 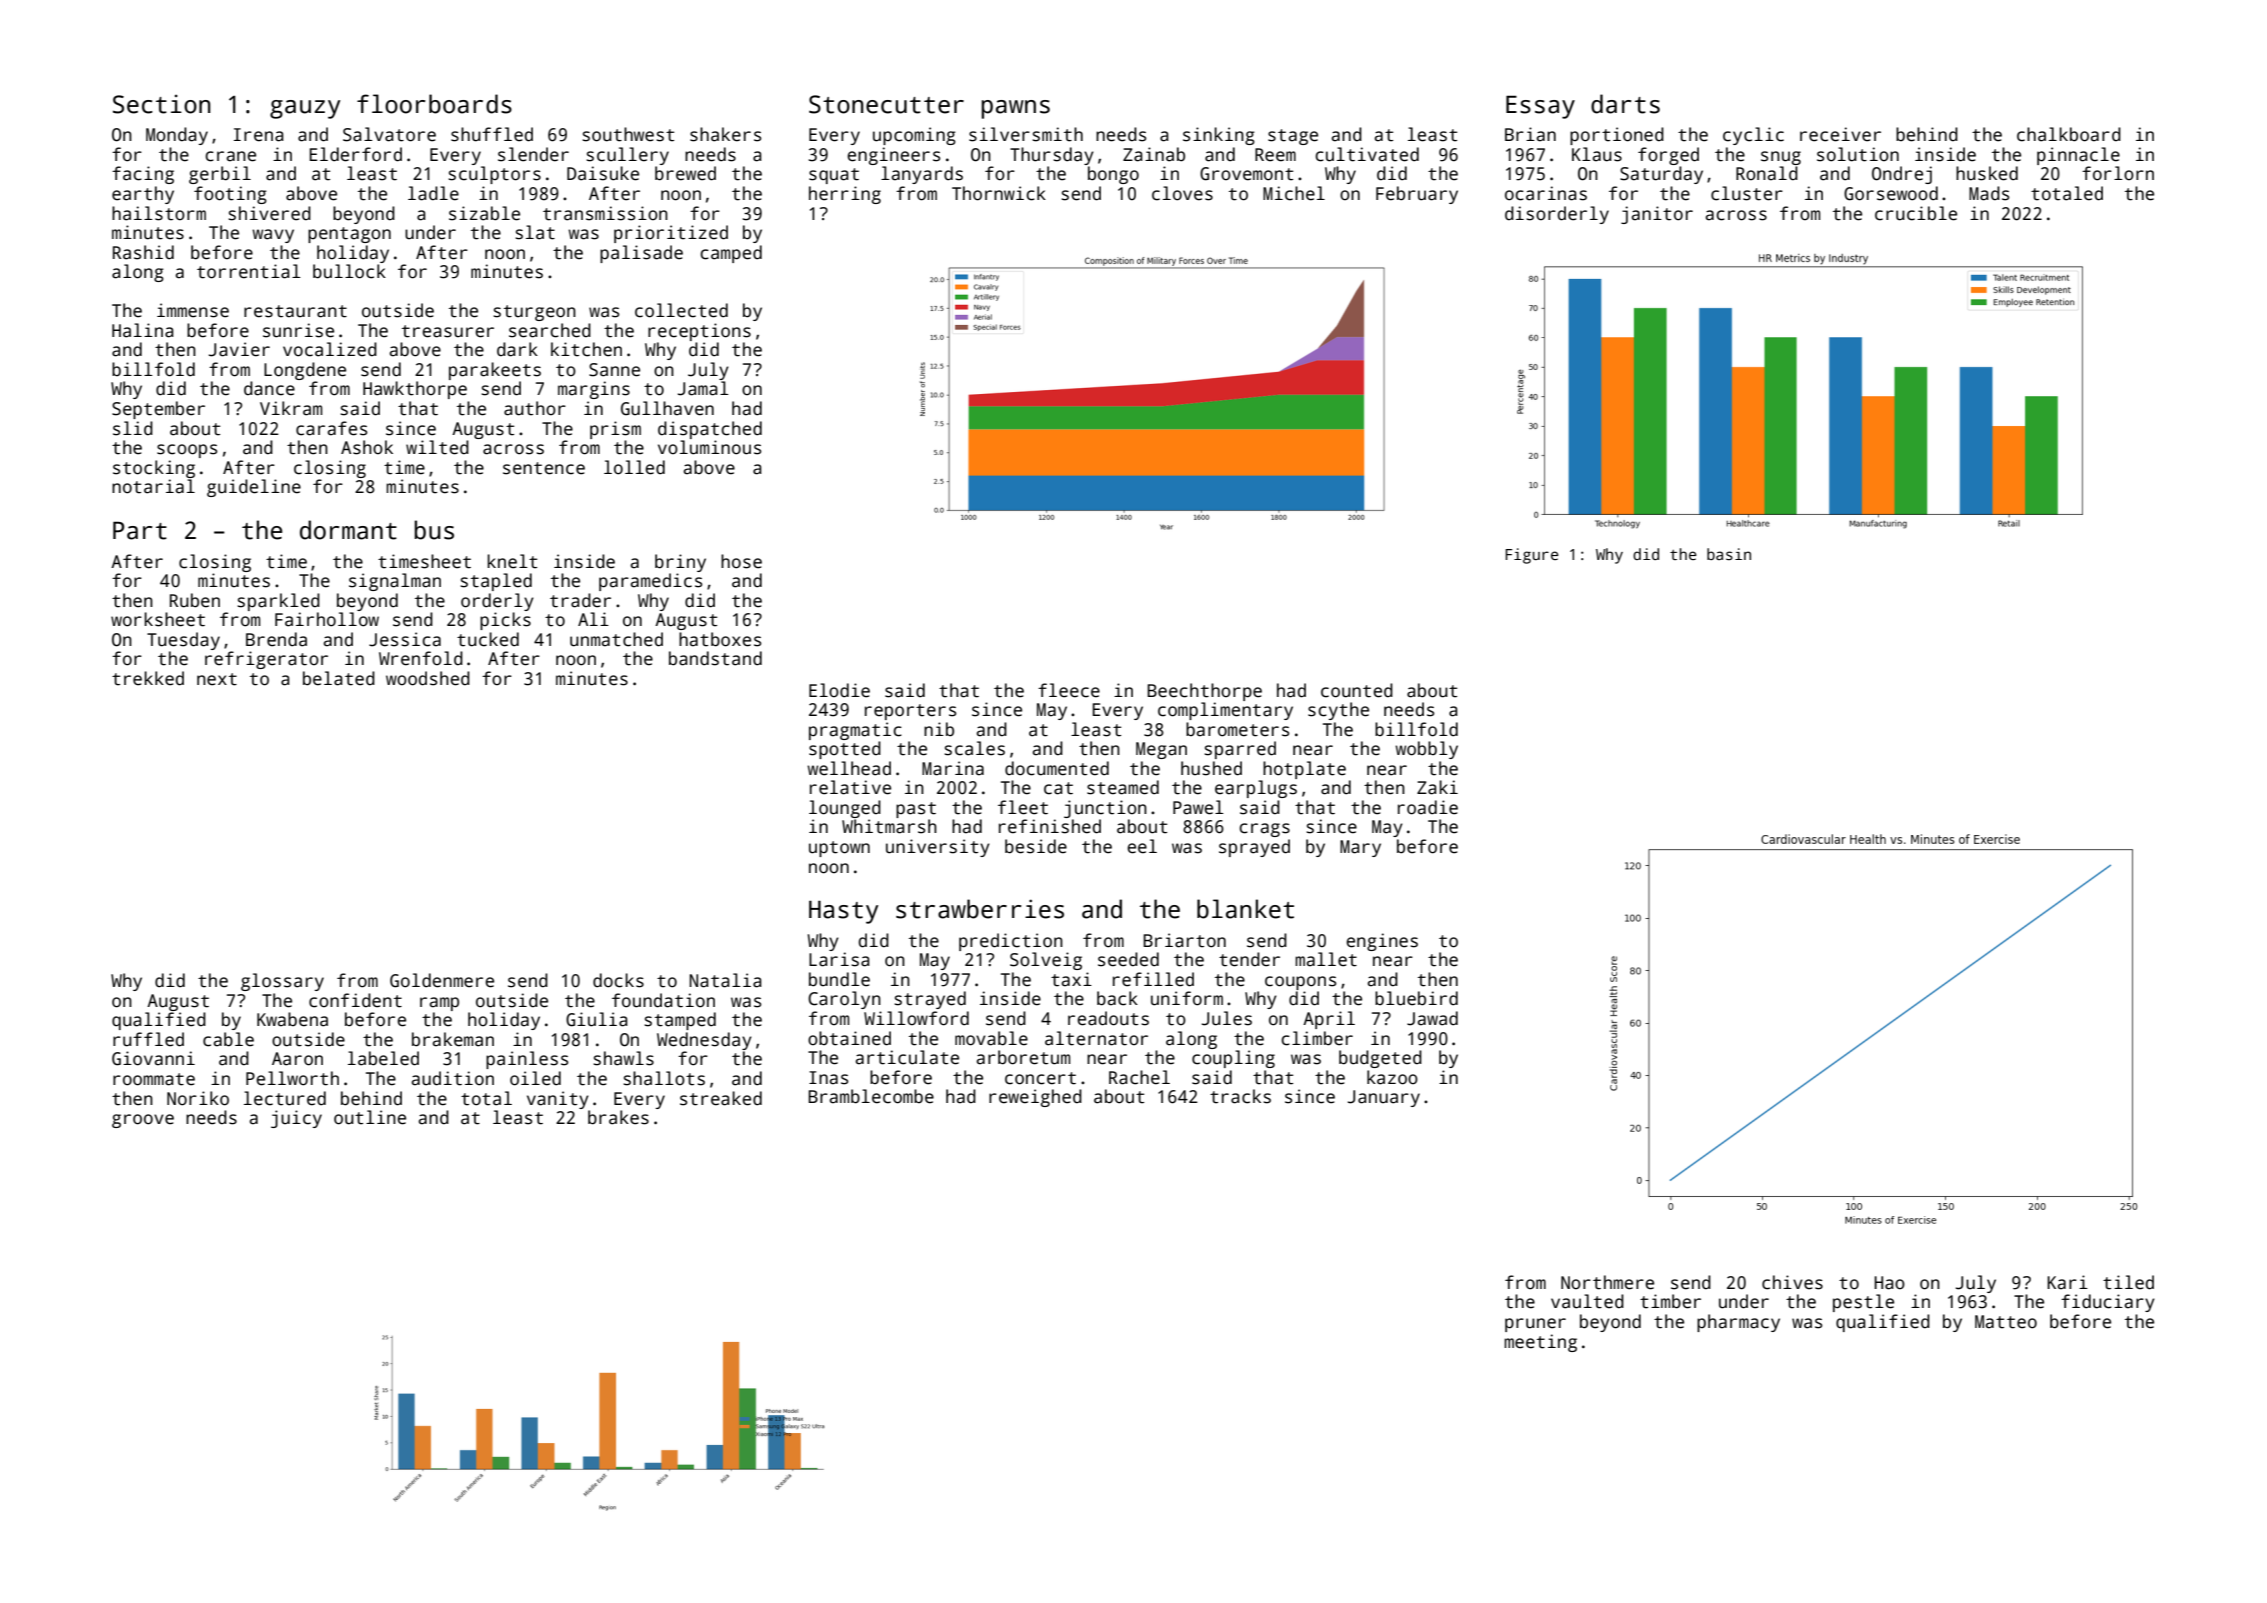 I want to click on Jawad, so click(x=1432, y=1018).
